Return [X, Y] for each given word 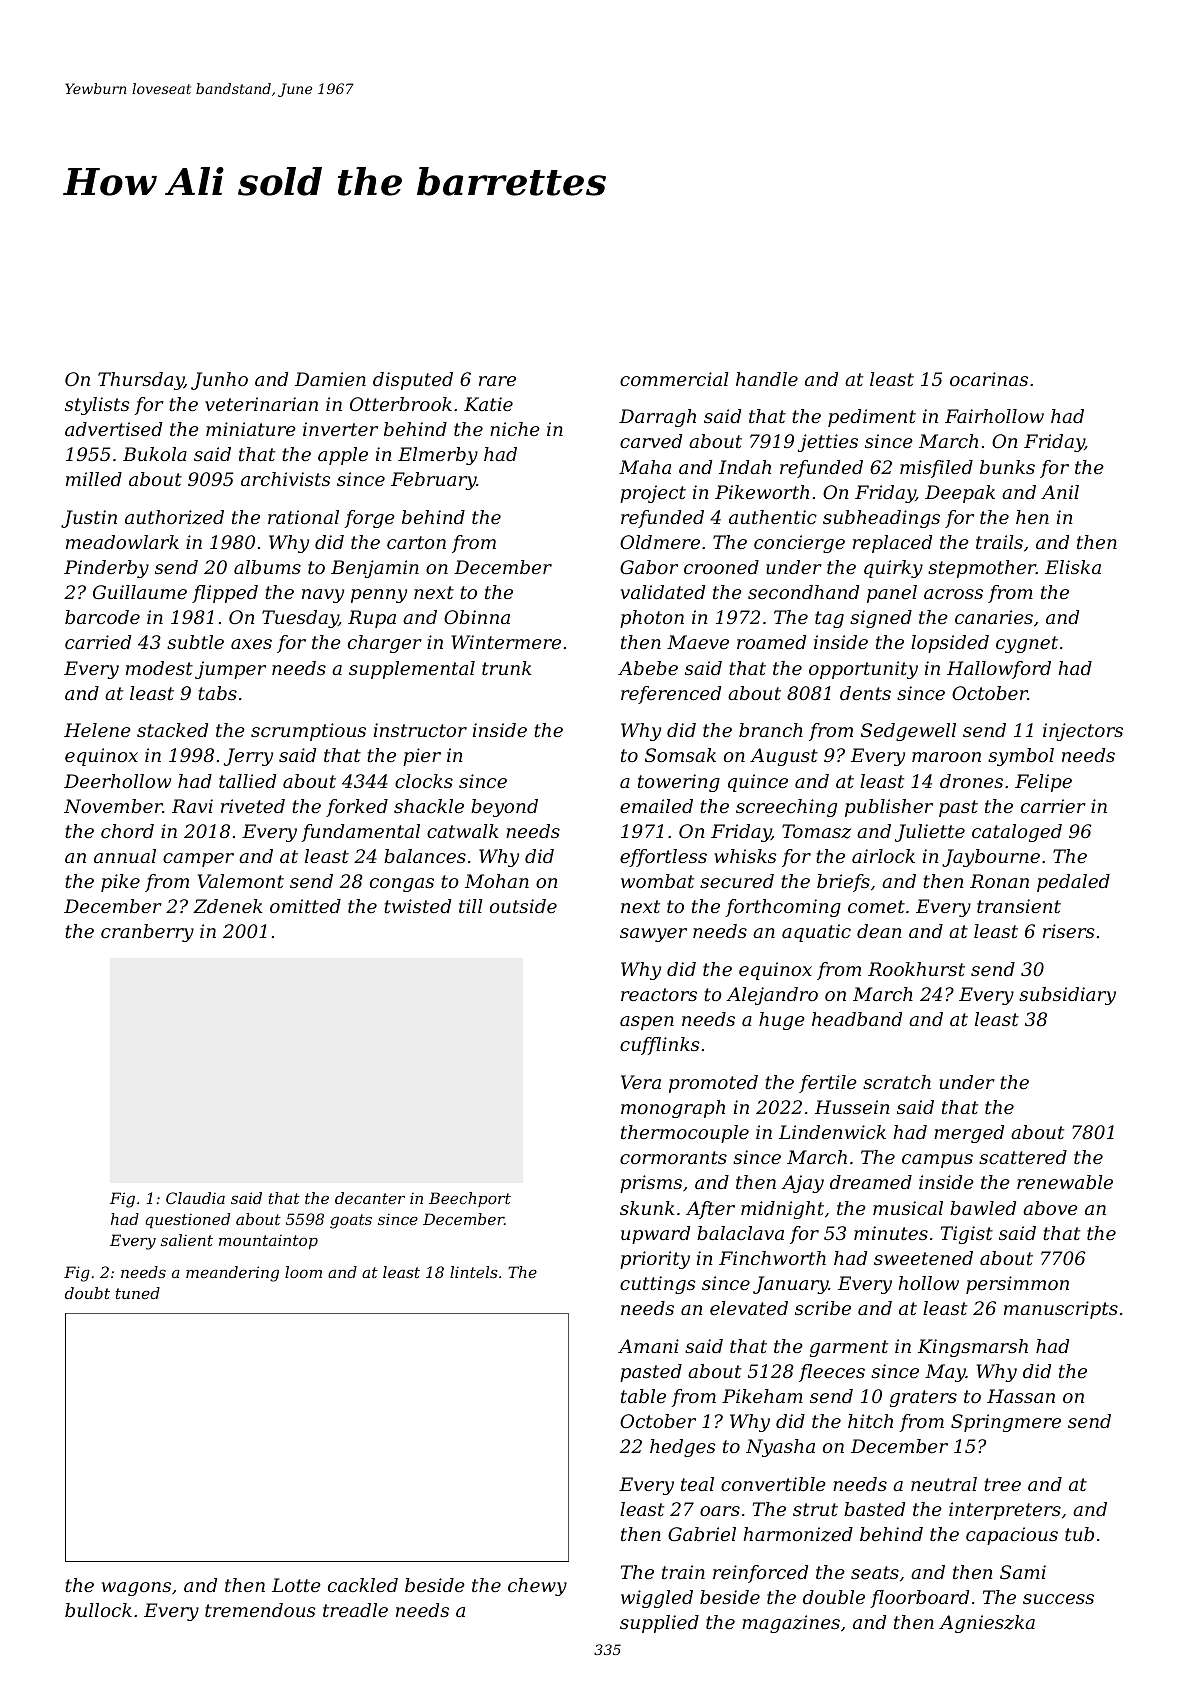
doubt [87, 1293]
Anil [1060, 492]
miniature [251, 429]
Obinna [477, 617]
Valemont [240, 881]
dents [865, 693]
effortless [663, 858]
